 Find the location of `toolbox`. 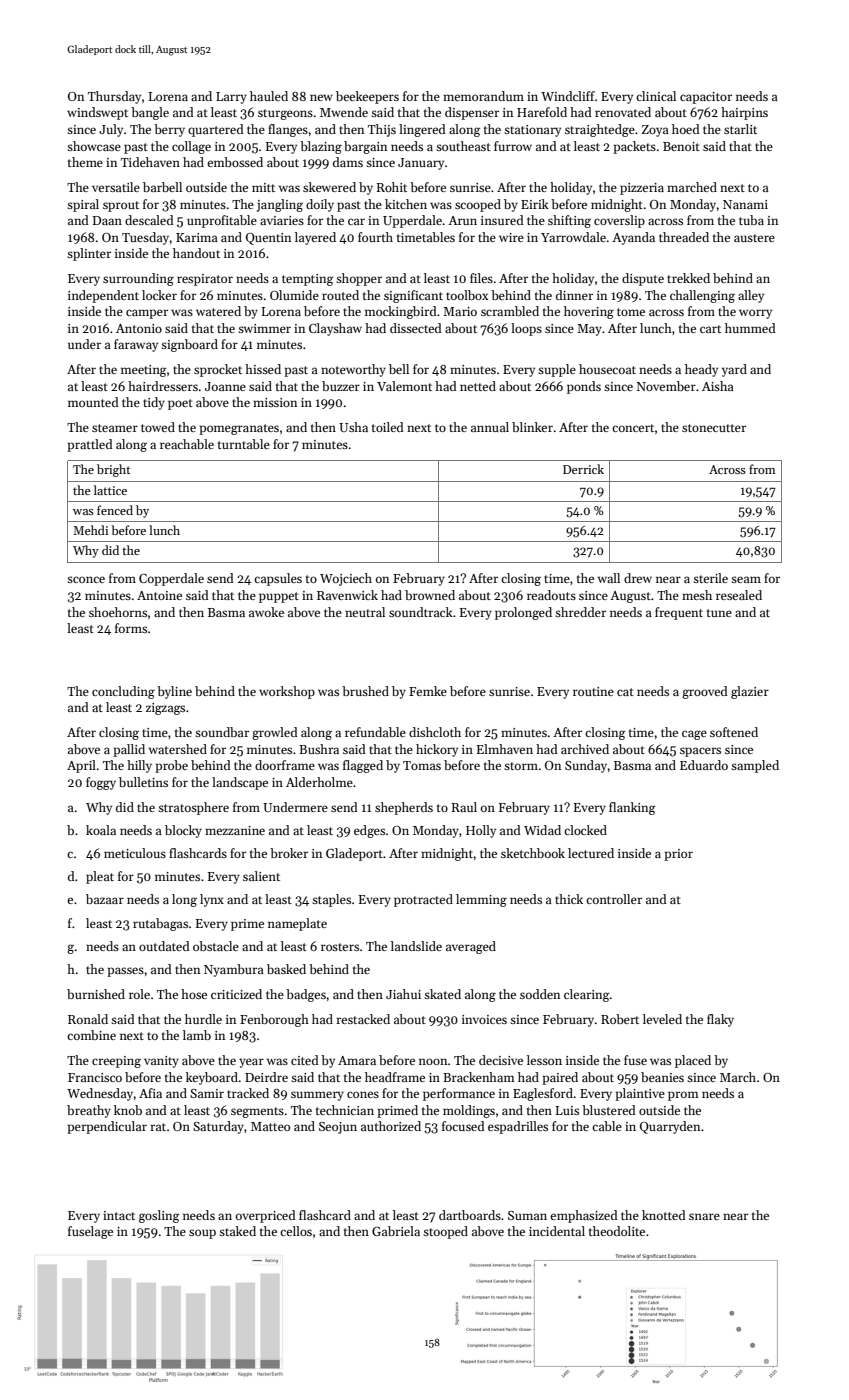

toolbox is located at coordinates (467, 295).
